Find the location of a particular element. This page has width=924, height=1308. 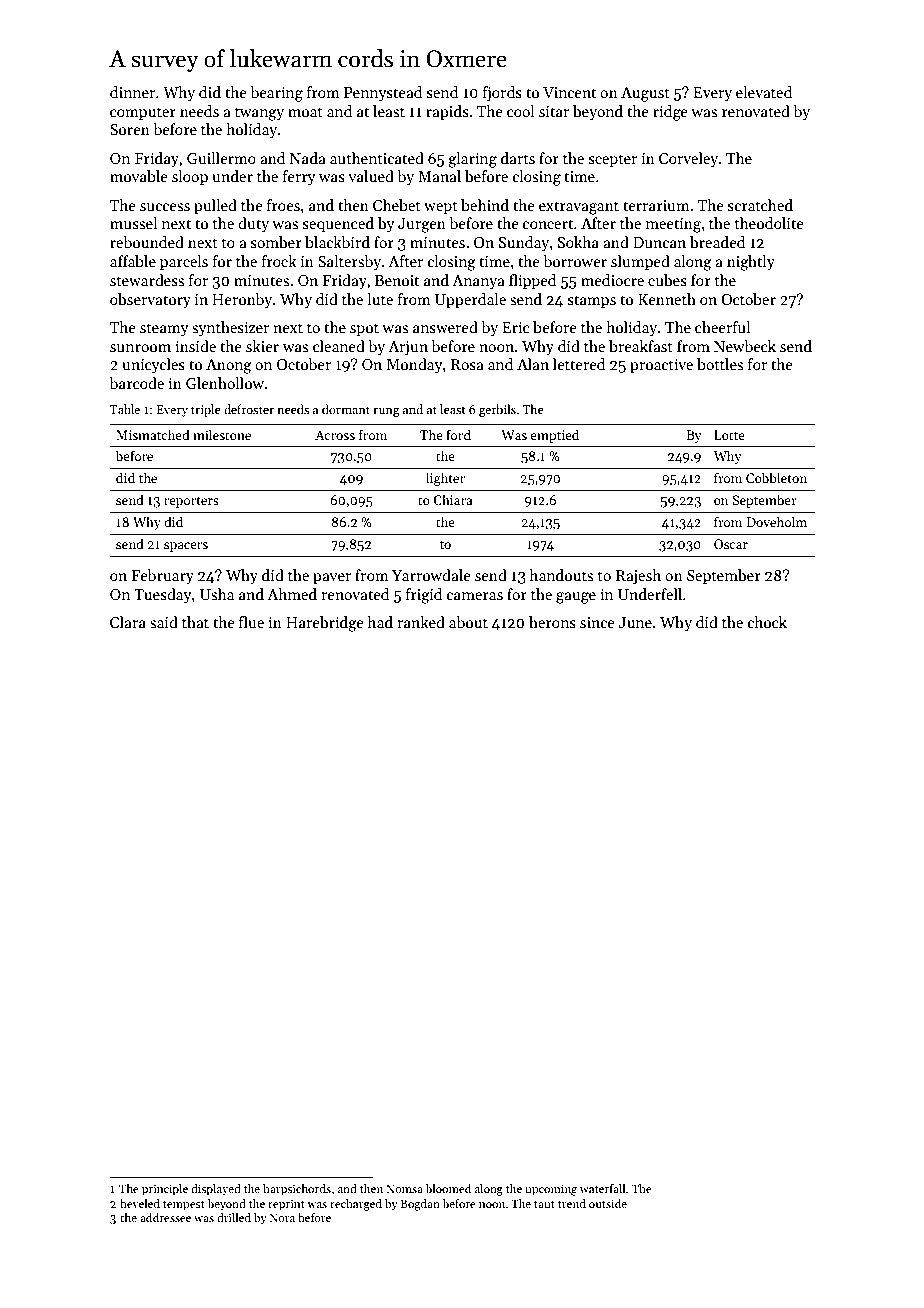

chock is located at coordinates (767, 622).
